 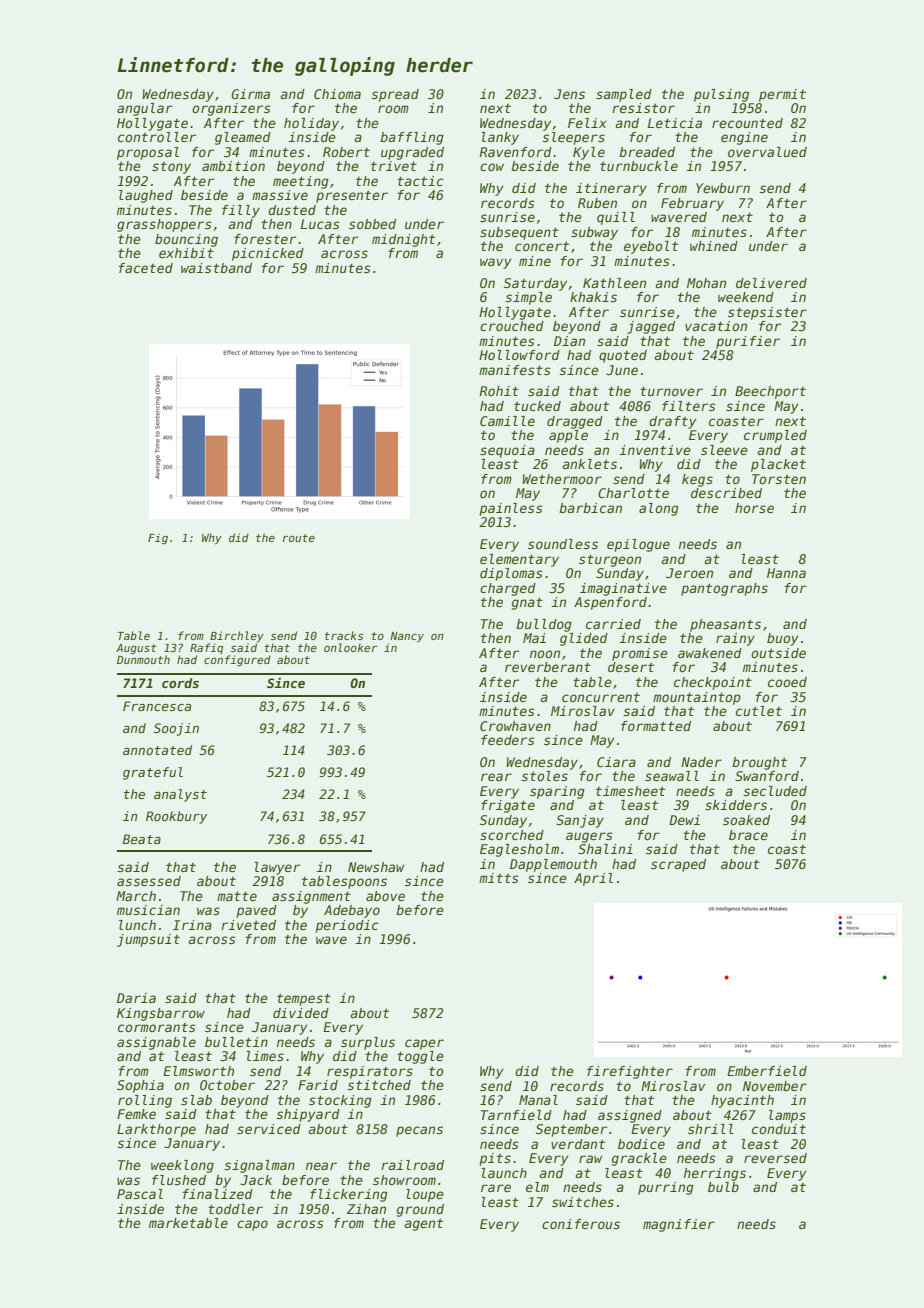 I want to click on Girma, so click(x=250, y=94).
